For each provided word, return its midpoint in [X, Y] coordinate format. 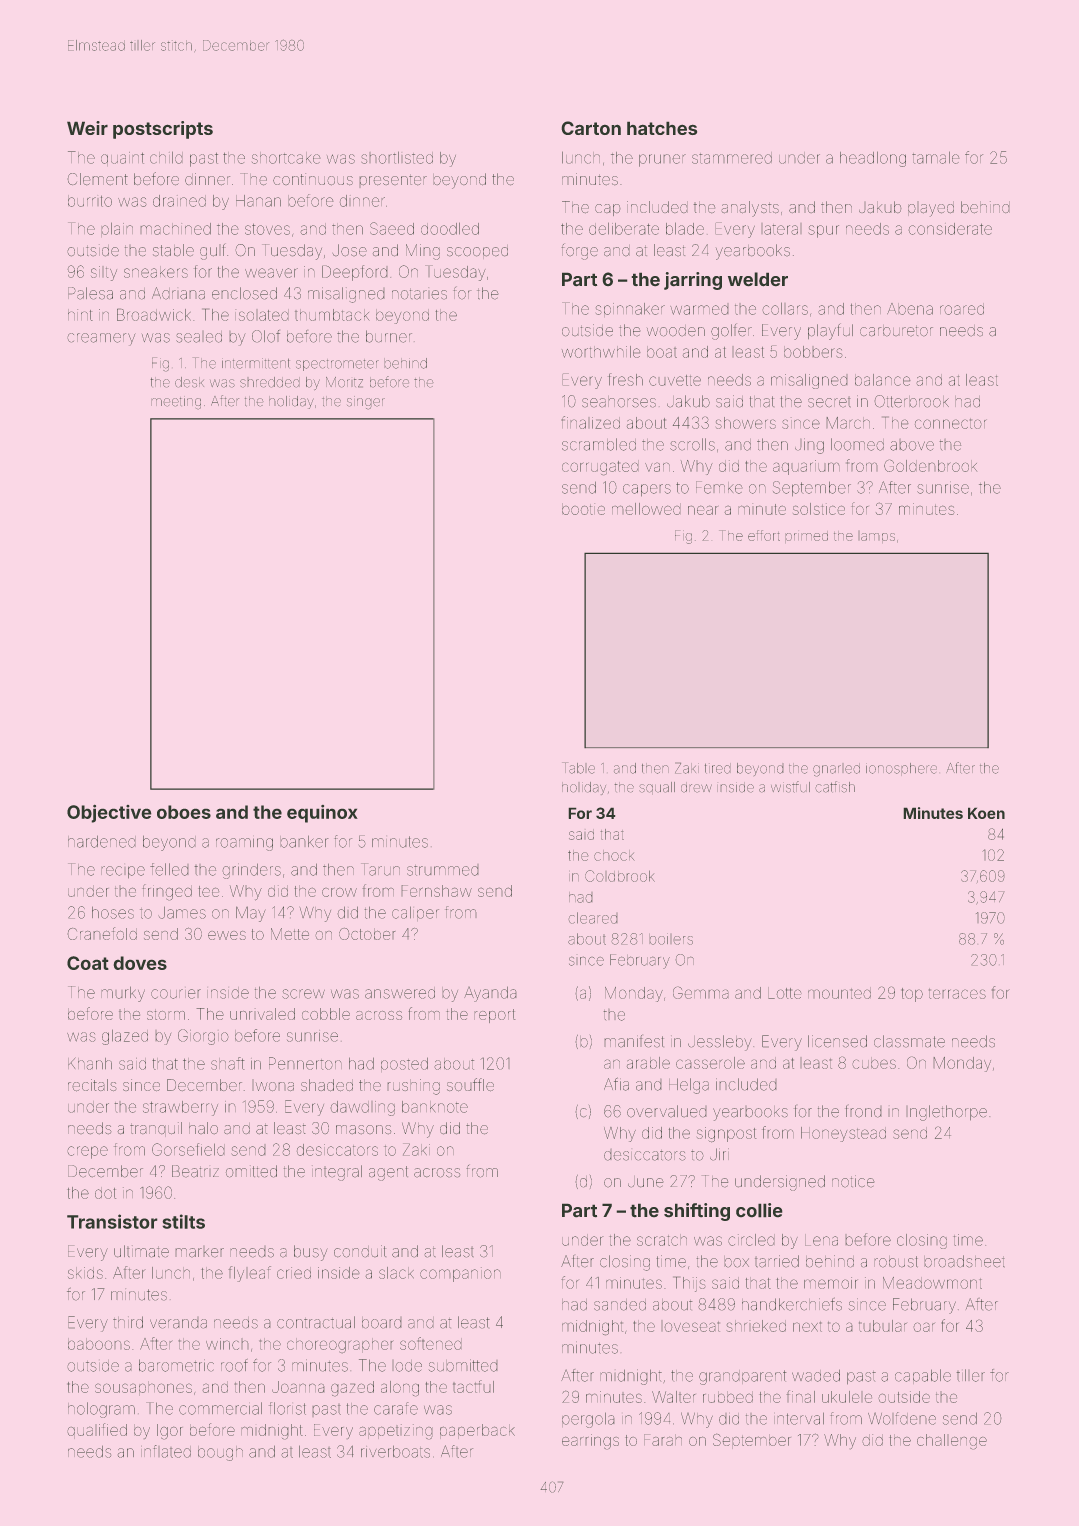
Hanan [258, 201]
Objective [109, 813]
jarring [693, 281]
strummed [443, 870]
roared [962, 309]
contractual [316, 1322]
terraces [957, 993]
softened [431, 1343]
